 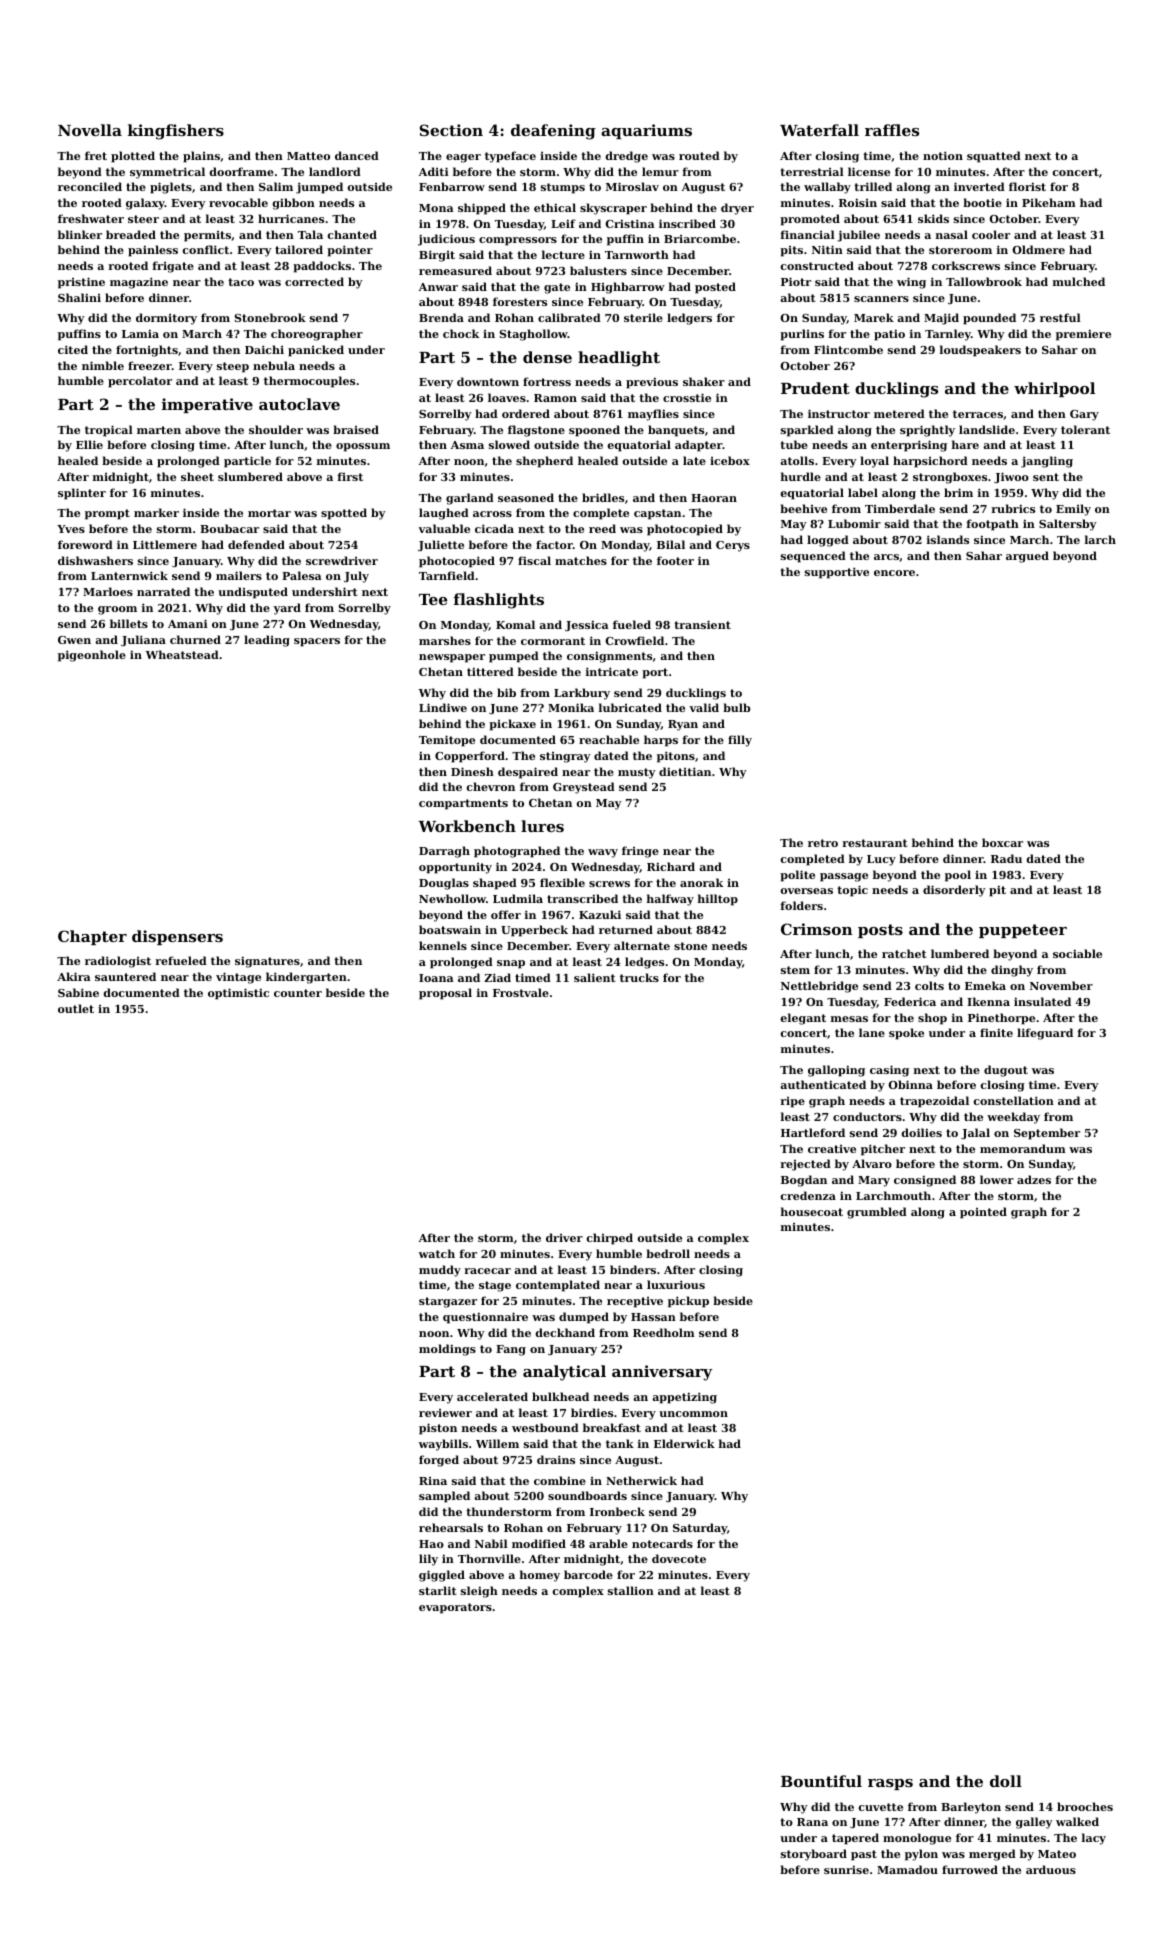 I want to click on storyboard, so click(x=814, y=1855).
